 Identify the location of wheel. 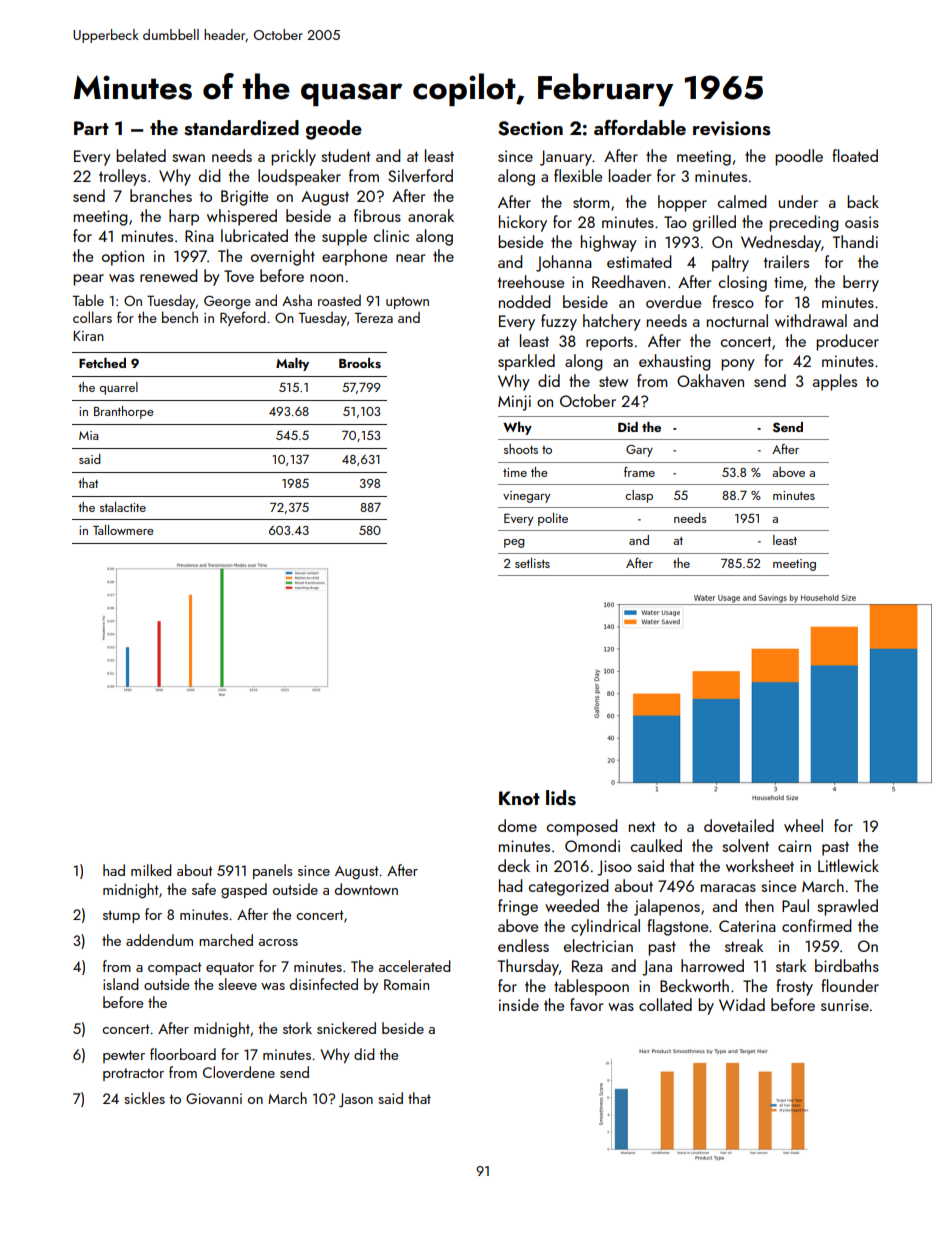
(803, 825).
